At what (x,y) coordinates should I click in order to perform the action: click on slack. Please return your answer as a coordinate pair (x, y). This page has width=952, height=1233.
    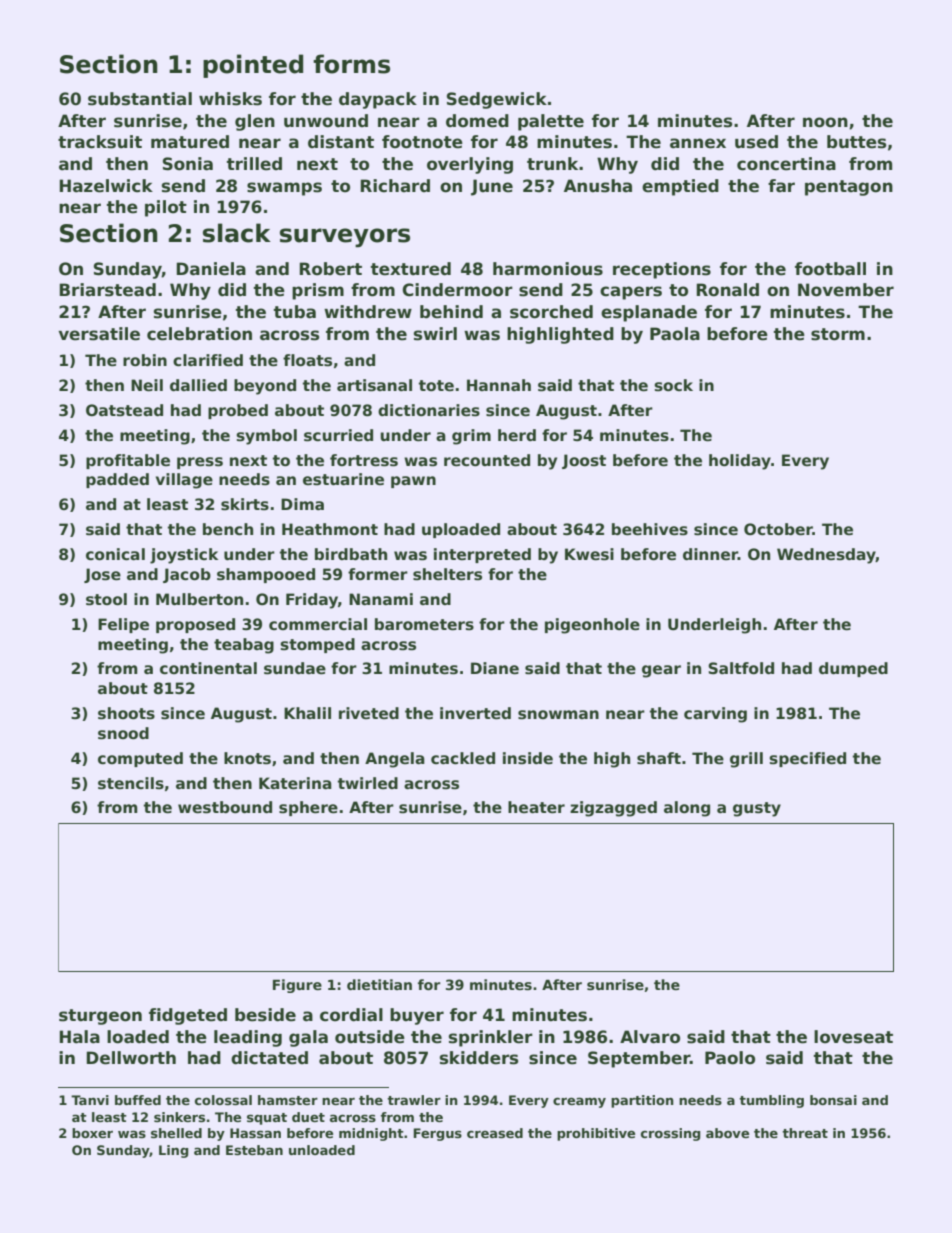
    Looking at the image, I should click on (237, 233).
